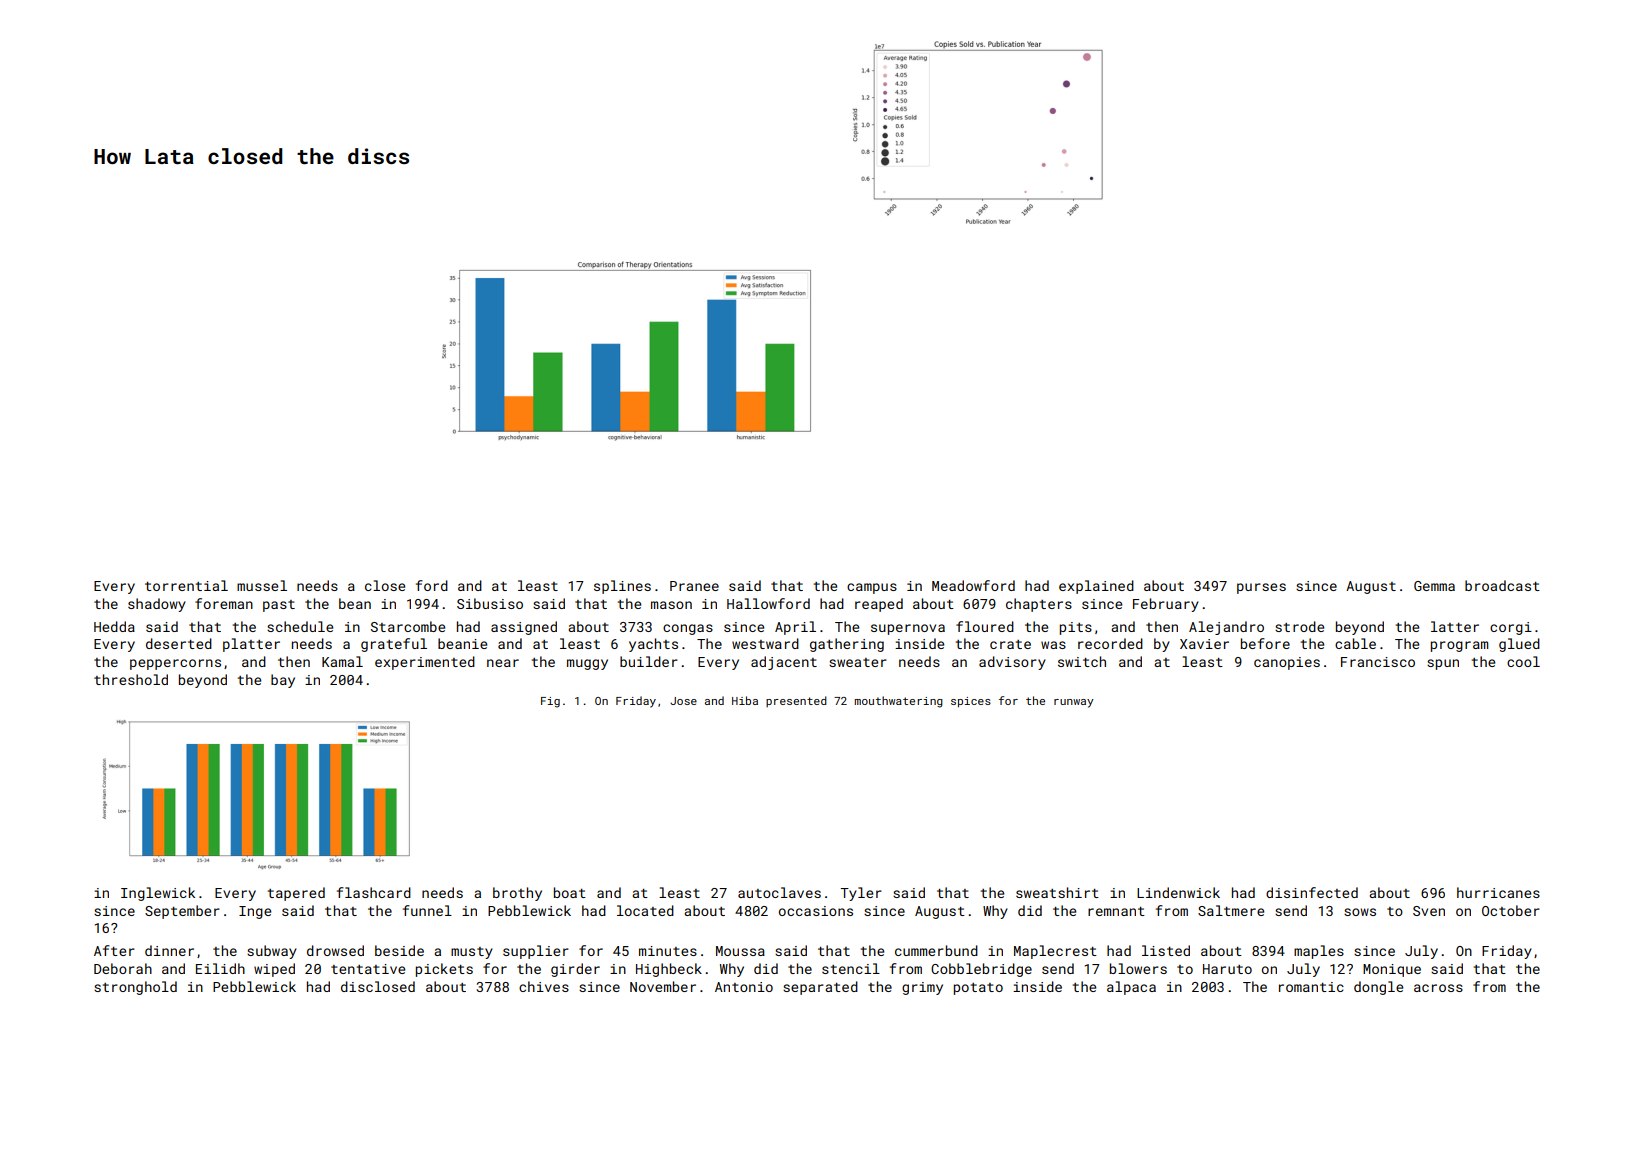  I want to click on dongle, so click(1378, 988).
